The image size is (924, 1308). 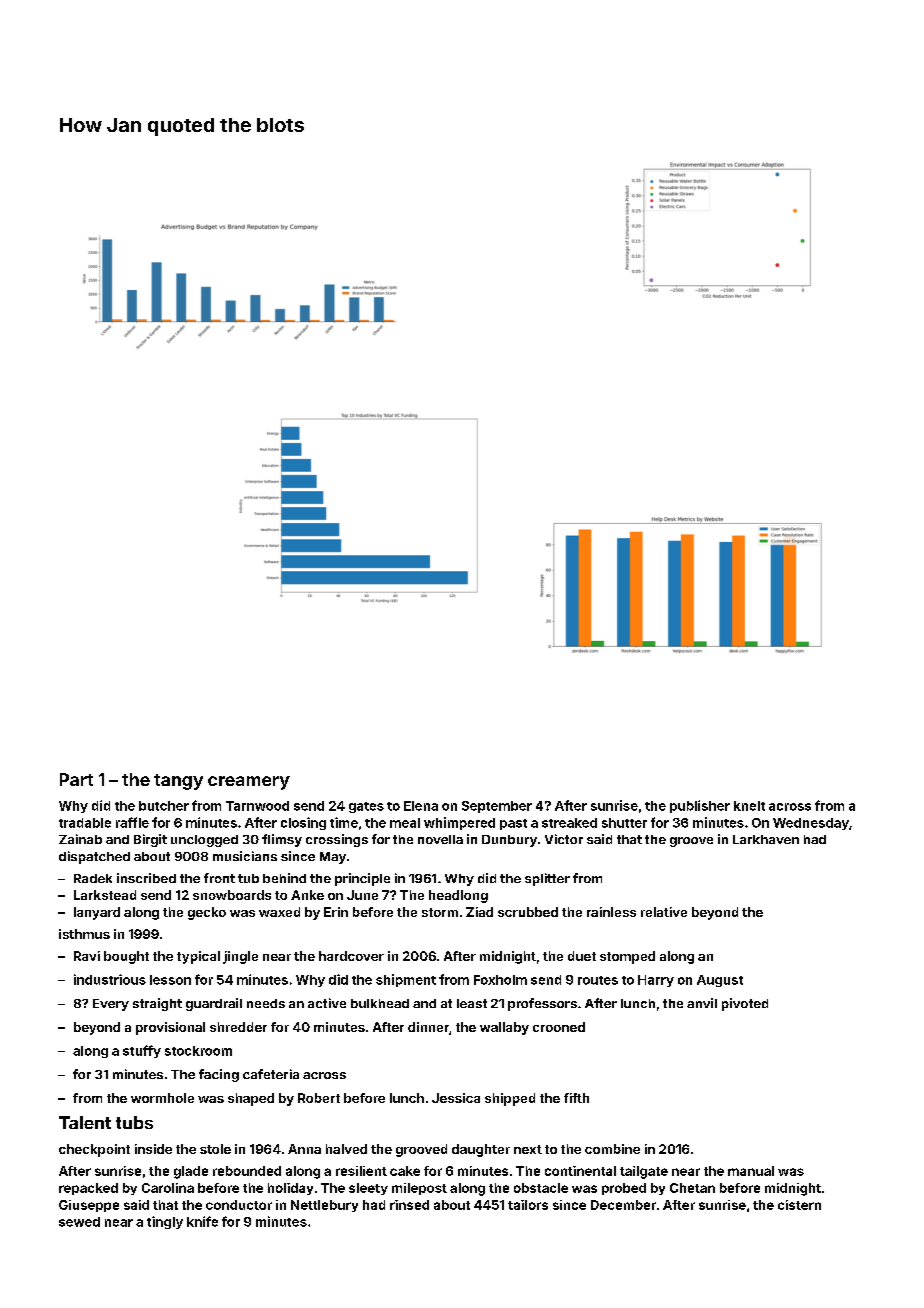 I want to click on Radek, so click(x=93, y=878).
